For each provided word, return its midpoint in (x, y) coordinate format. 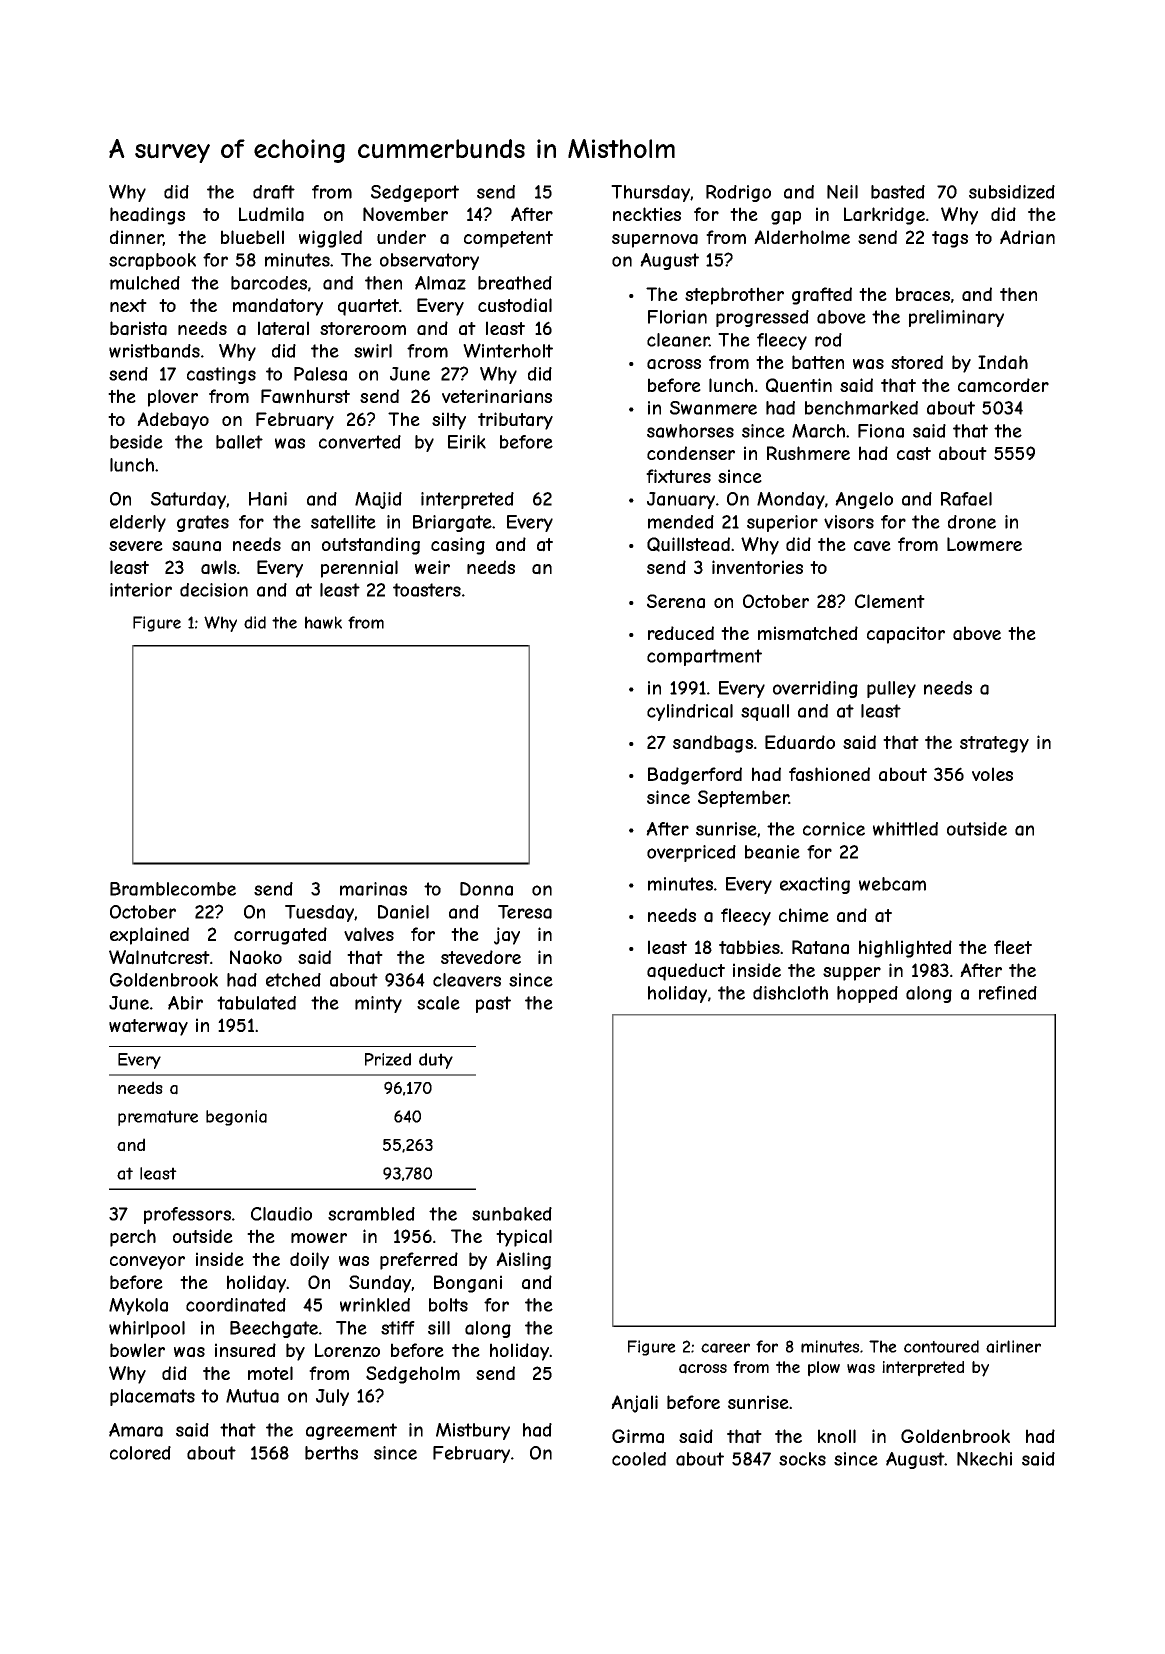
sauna (196, 546)
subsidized (1012, 192)
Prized (388, 1059)
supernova (655, 241)
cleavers (467, 980)
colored (140, 1453)
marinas (373, 889)
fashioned (829, 774)
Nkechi (984, 1459)
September (743, 799)
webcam (892, 884)
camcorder (1003, 385)
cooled (639, 1459)
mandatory (278, 307)
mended (681, 522)
